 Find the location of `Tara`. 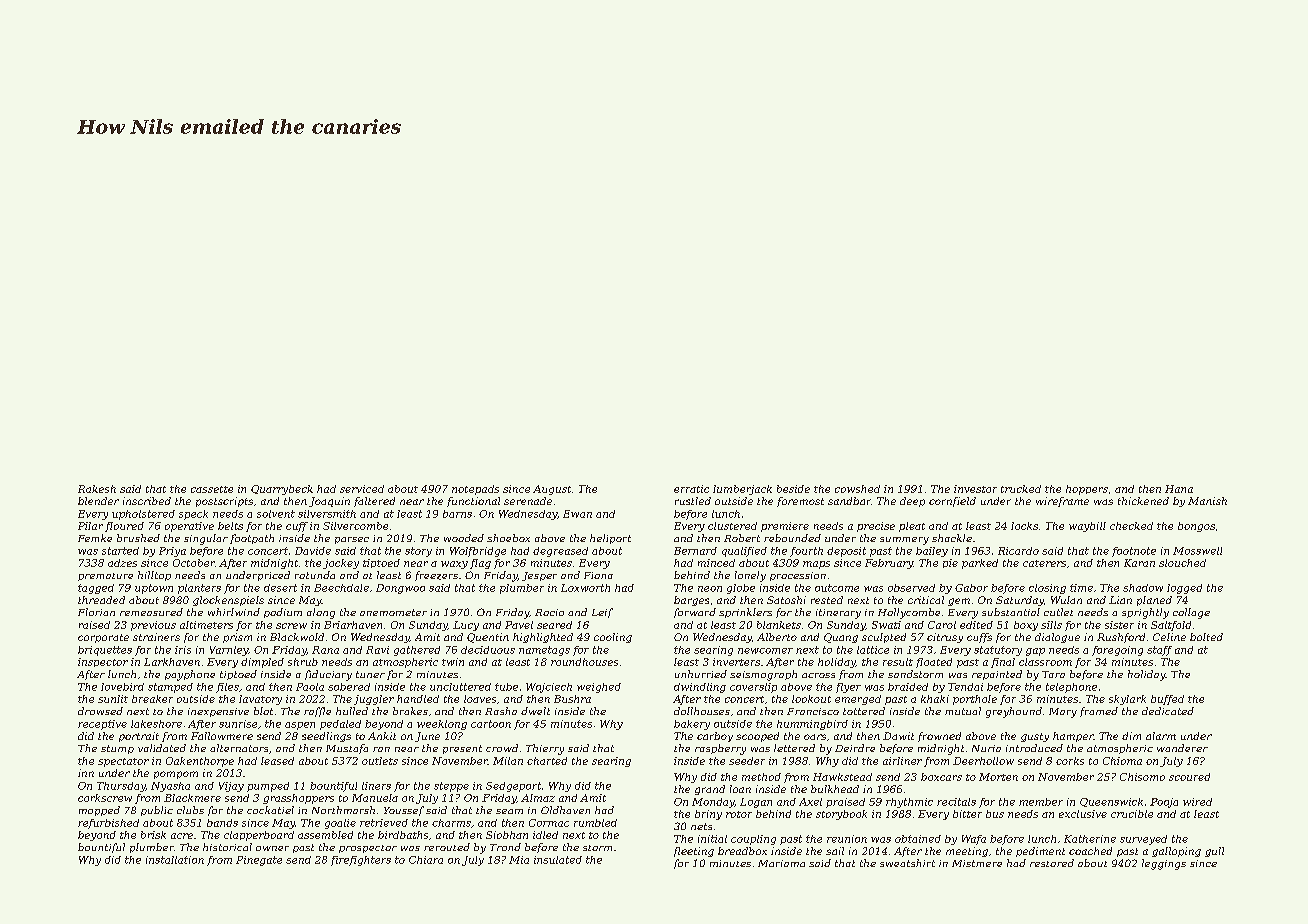

Tara is located at coordinates (1053, 674).
